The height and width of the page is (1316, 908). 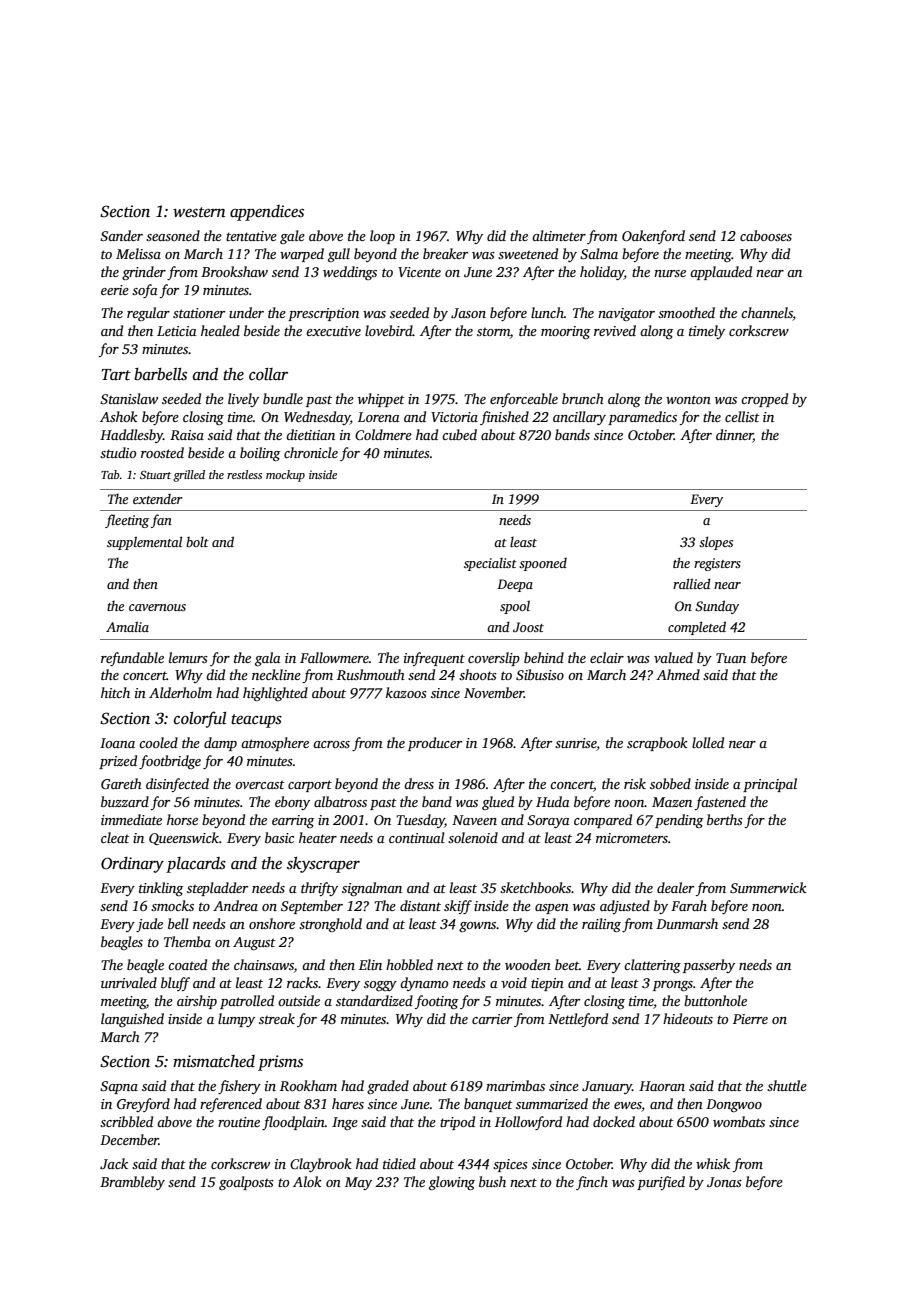 I want to click on shuttle, so click(x=787, y=1085).
